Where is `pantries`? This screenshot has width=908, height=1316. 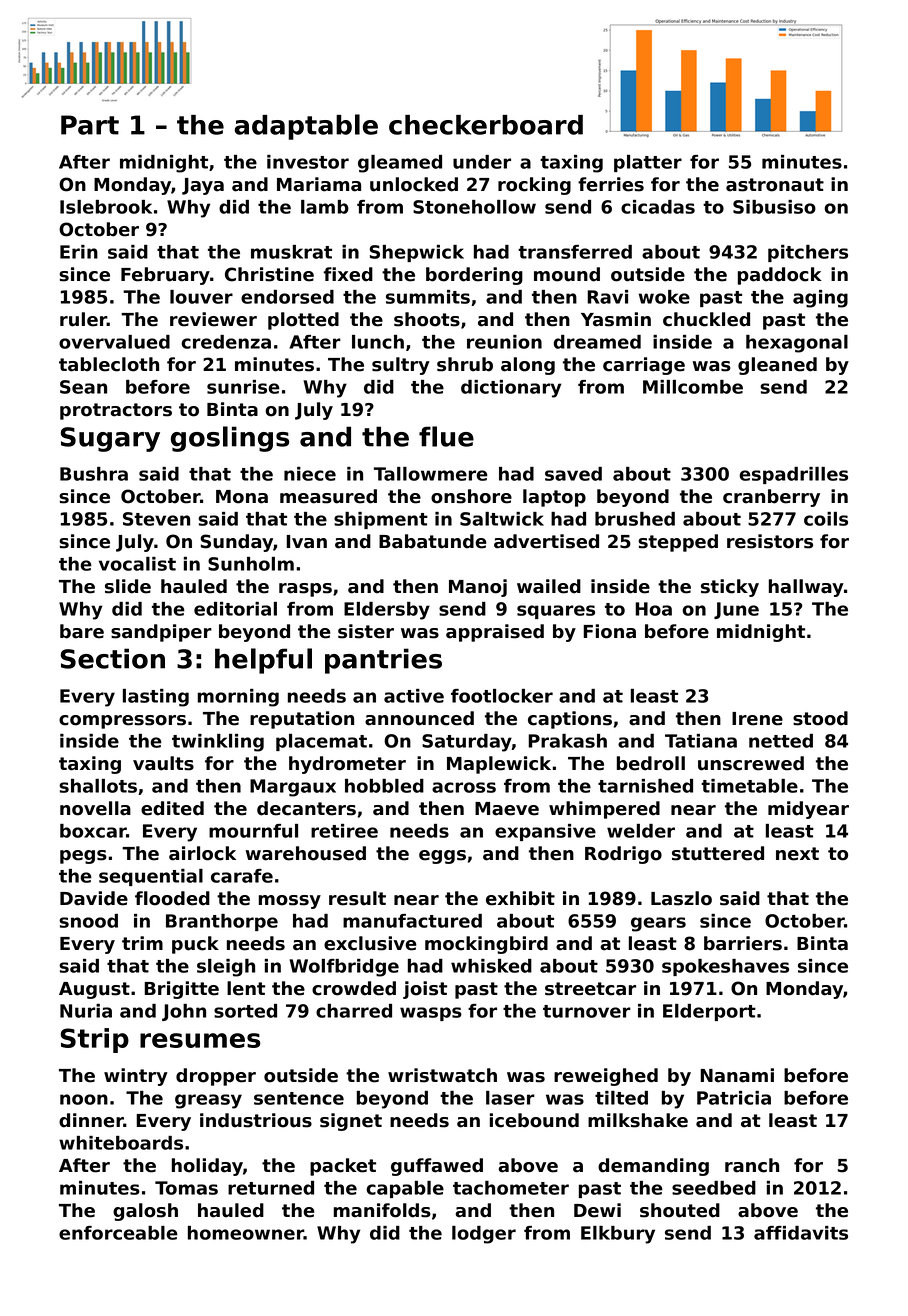 pantries is located at coordinates (383, 661).
